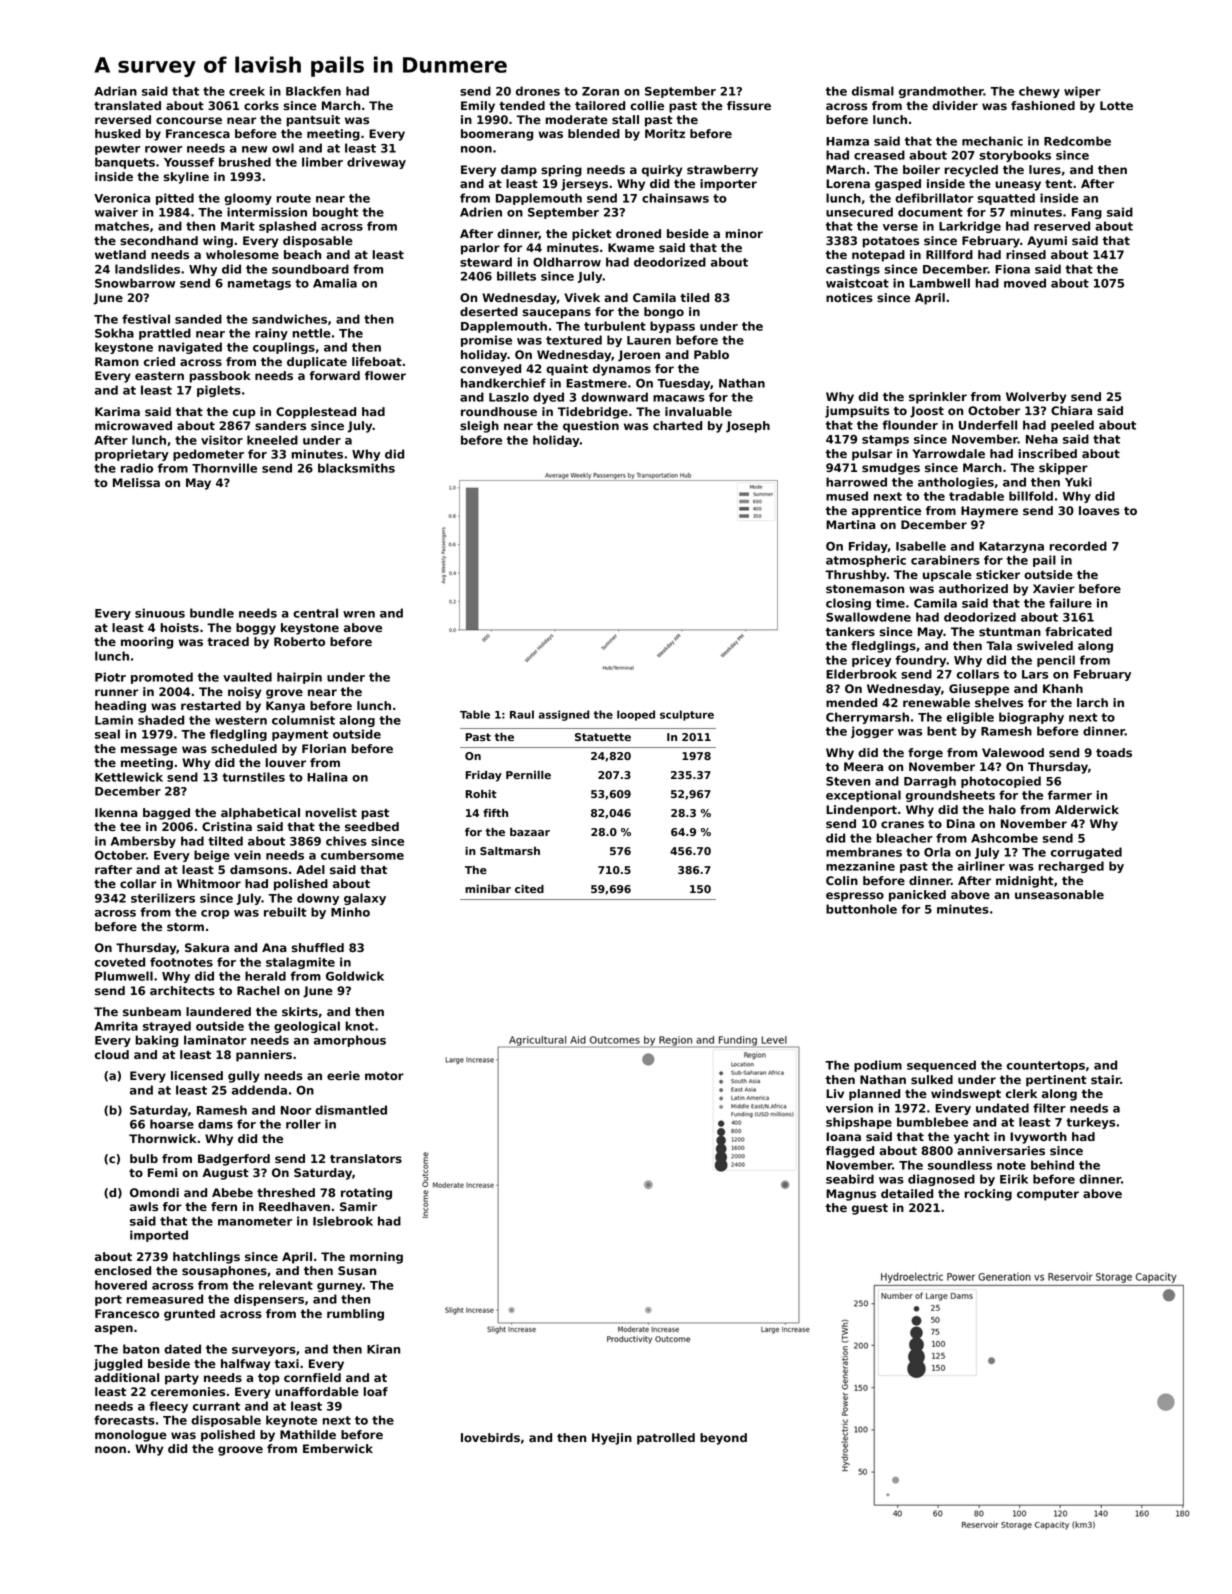 The image size is (1232, 1594). What do you see at coordinates (315, 613) in the screenshot?
I see `central` at bounding box center [315, 613].
